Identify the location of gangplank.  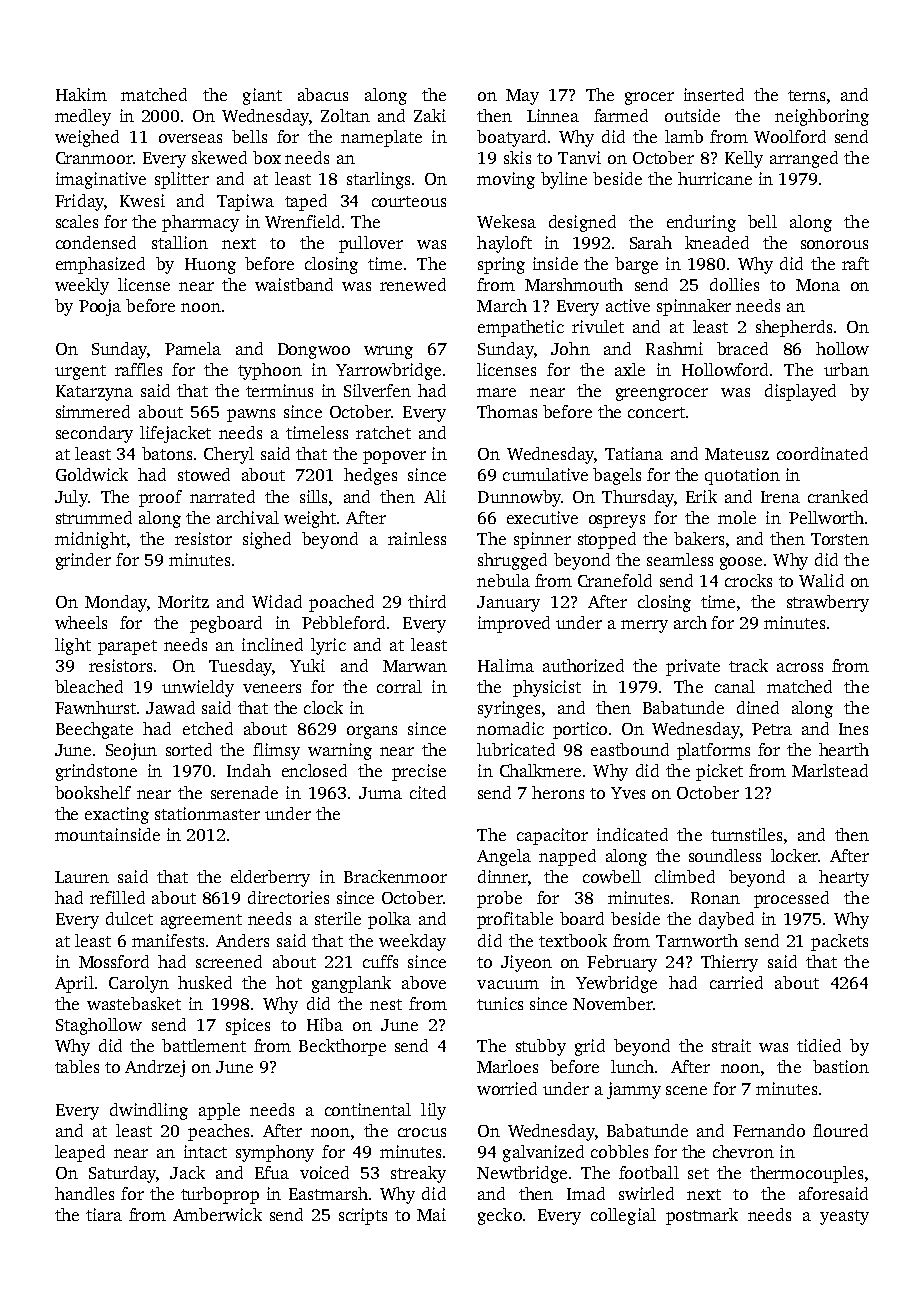
(351, 984).
